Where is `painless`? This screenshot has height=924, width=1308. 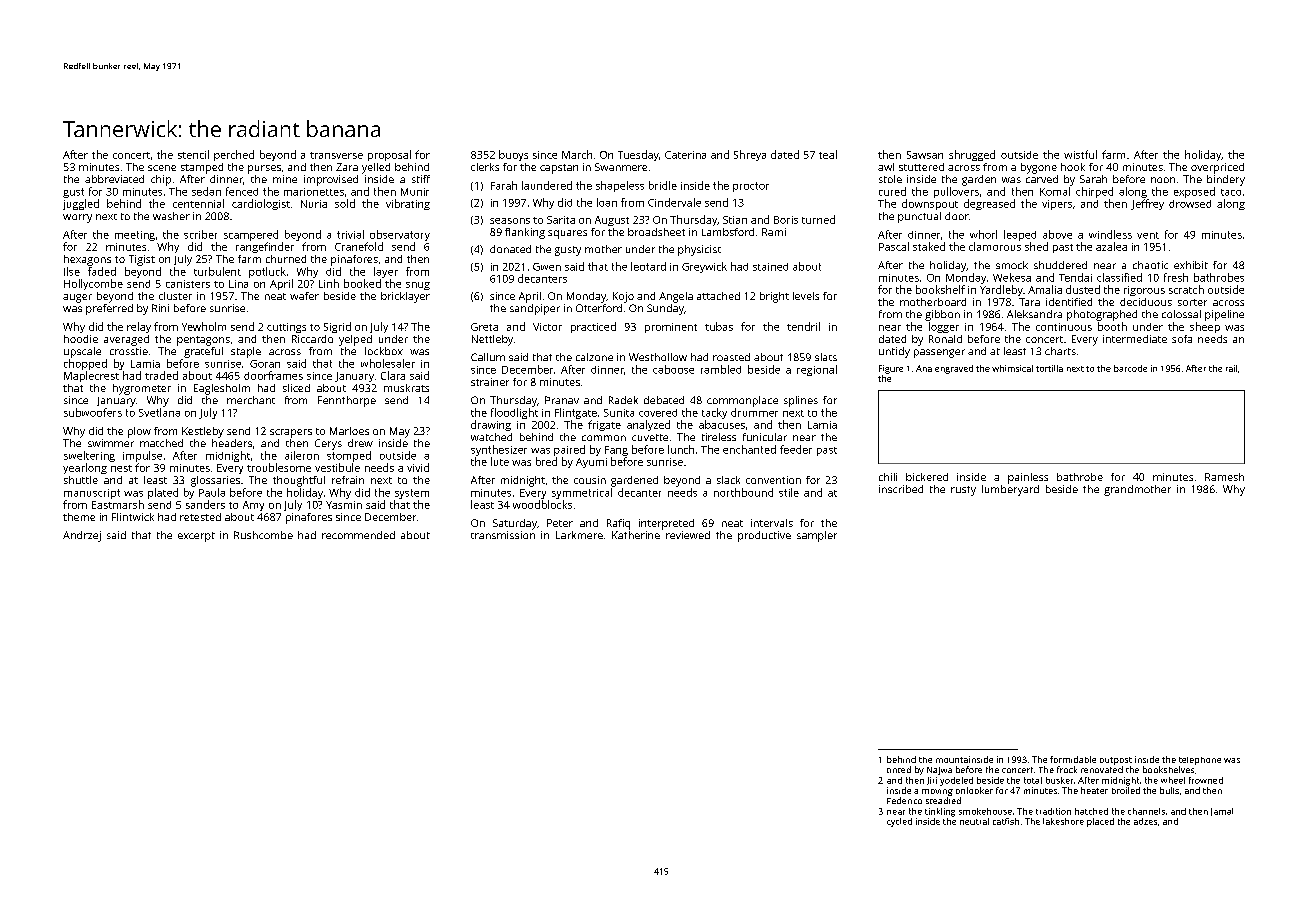
painless is located at coordinates (1028, 478).
